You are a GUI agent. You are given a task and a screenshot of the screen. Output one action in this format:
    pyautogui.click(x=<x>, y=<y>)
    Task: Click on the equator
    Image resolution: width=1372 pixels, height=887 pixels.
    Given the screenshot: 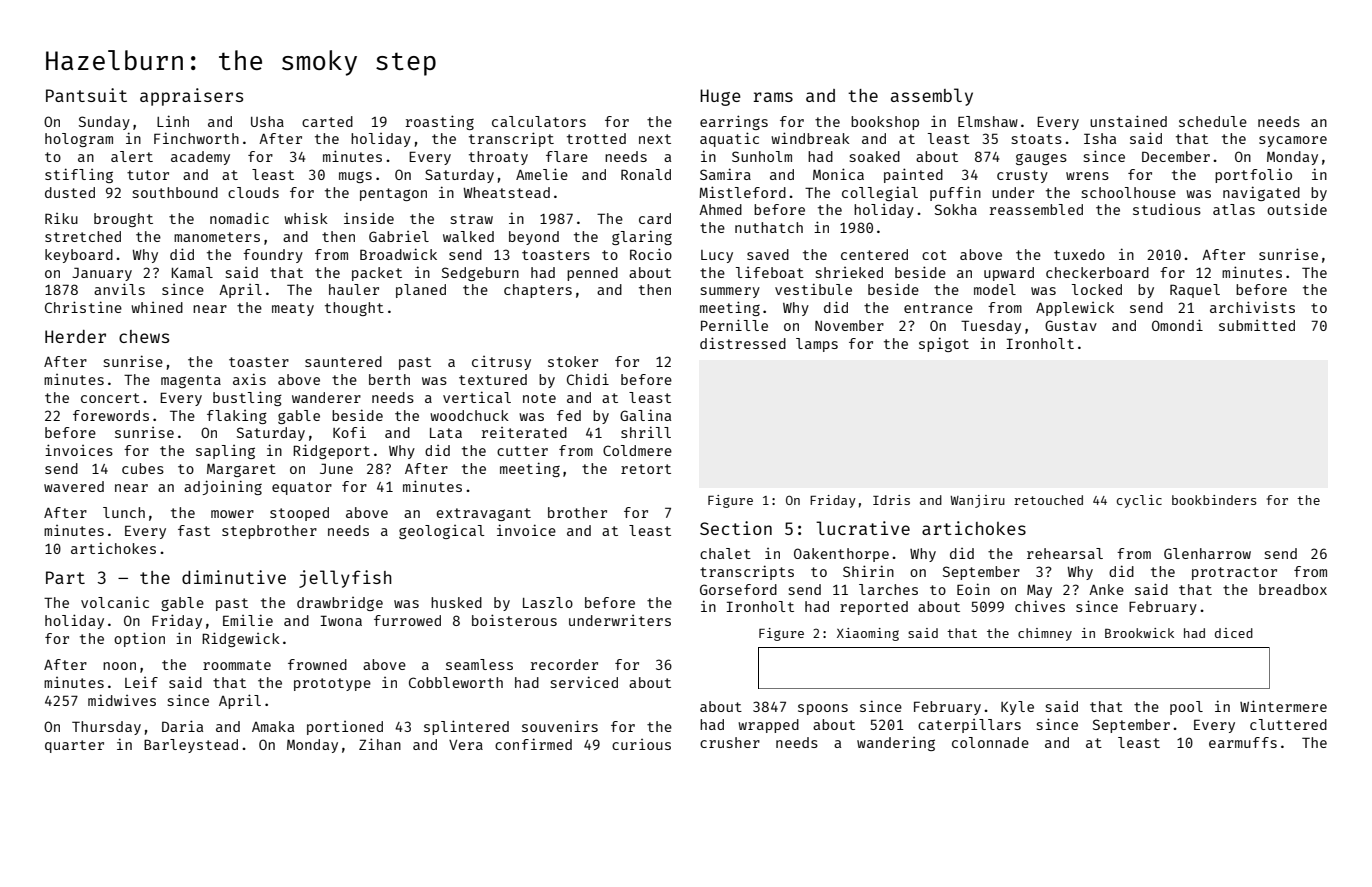 What is the action you would take?
    pyautogui.click(x=302, y=488)
